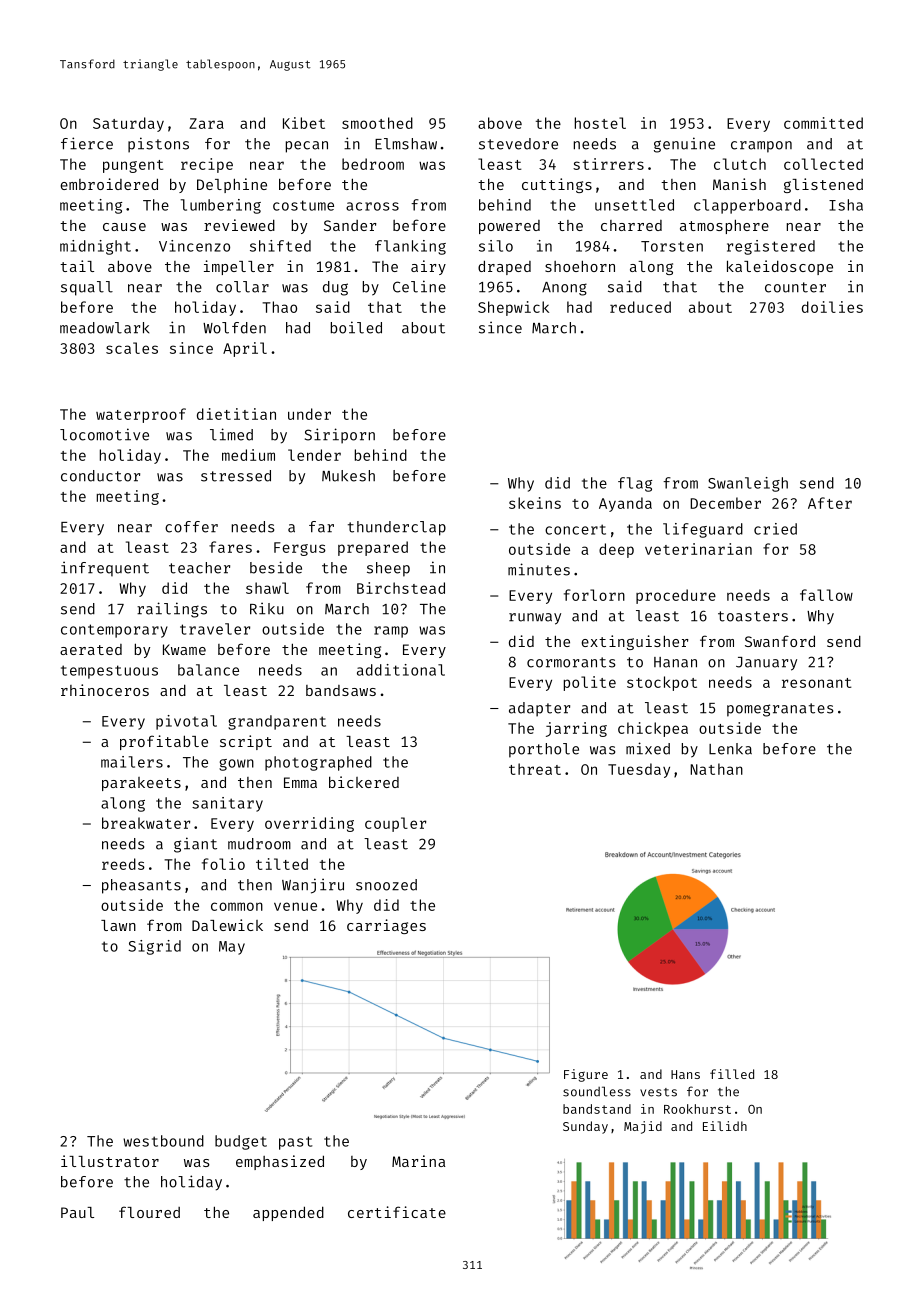  What do you see at coordinates (535, 503) in the screenshot?
I see `skeins` at bounding box center [535, 503].
